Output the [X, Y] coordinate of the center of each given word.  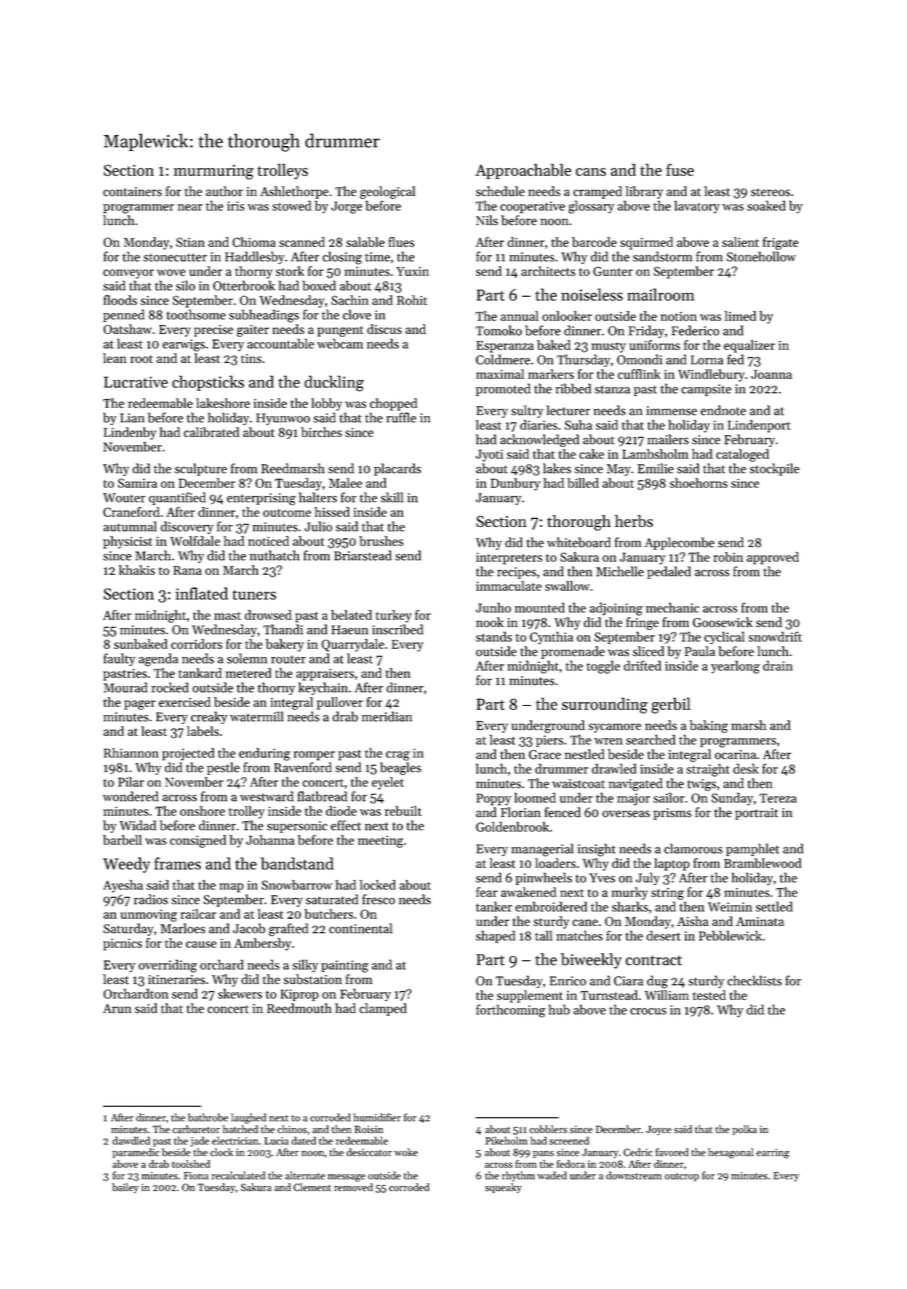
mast [227, 616]
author [224, 191]
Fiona [196, 1176]
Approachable [523, 171]
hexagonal [731, 1153]
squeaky [503, 1188]
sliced [648, 651]
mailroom [660, 294]
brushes [381, 541]
